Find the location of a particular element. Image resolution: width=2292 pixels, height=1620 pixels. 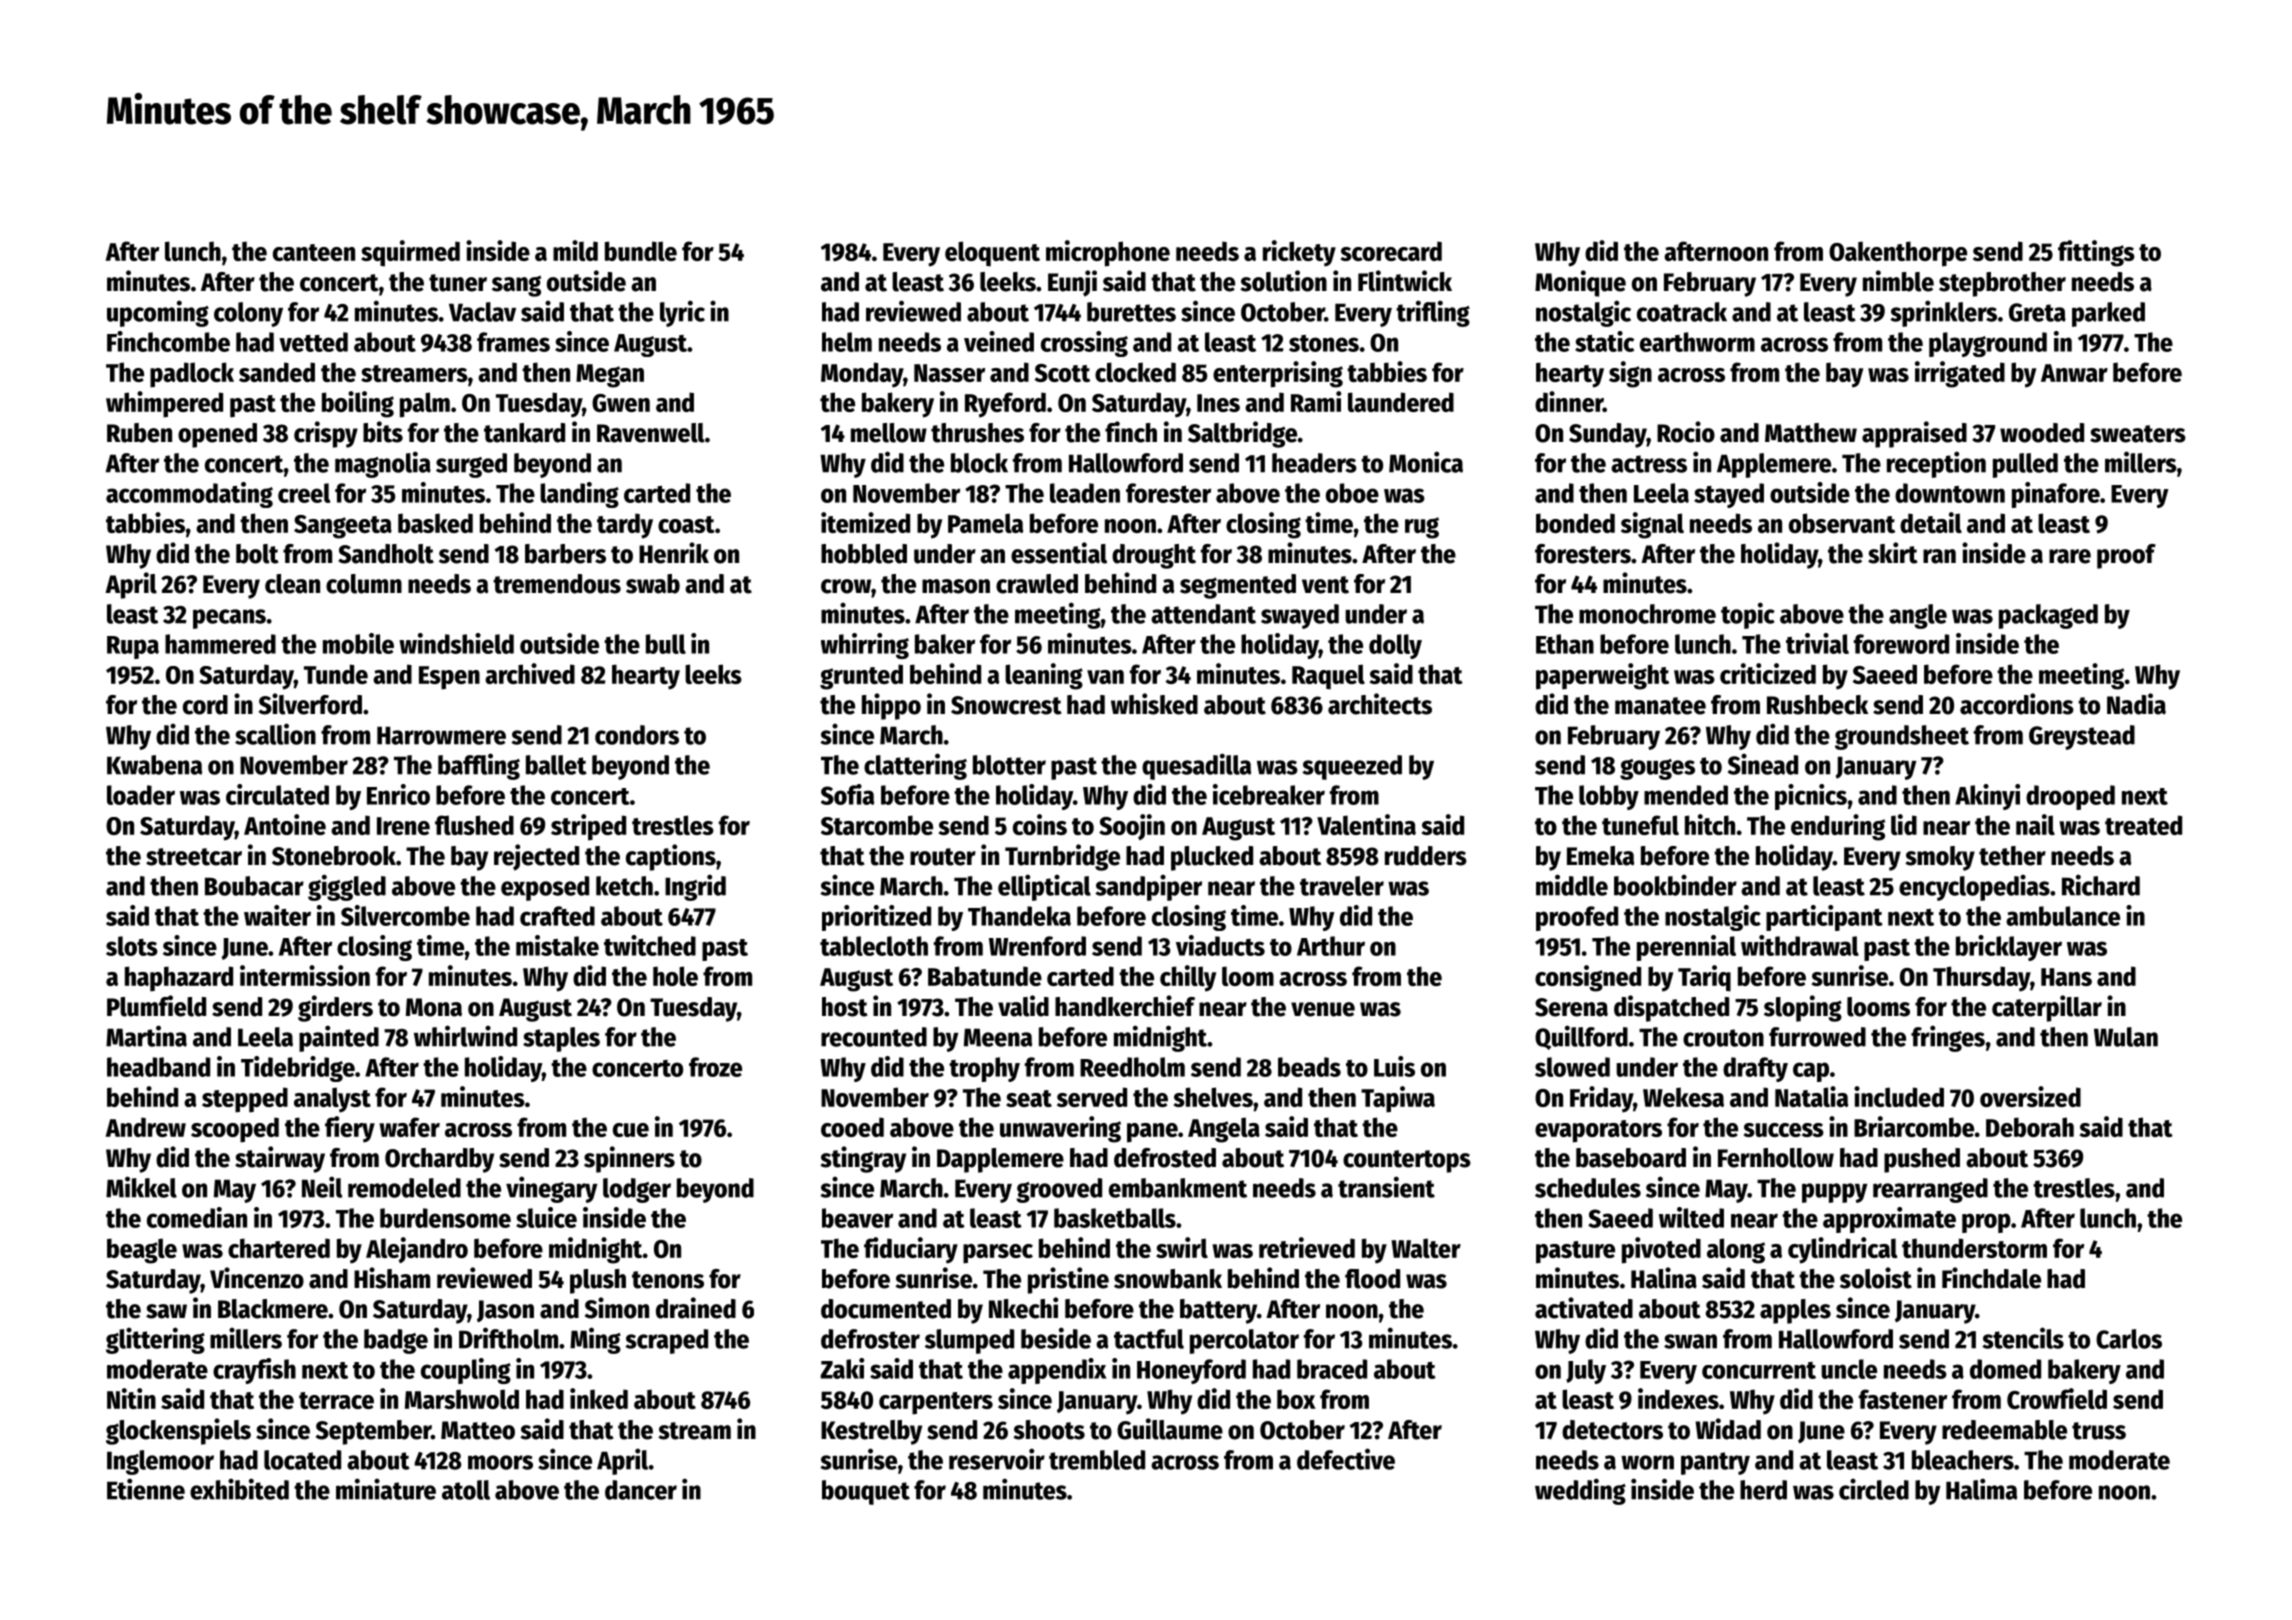

Harrowmere is located at coordinates (441, 735).
